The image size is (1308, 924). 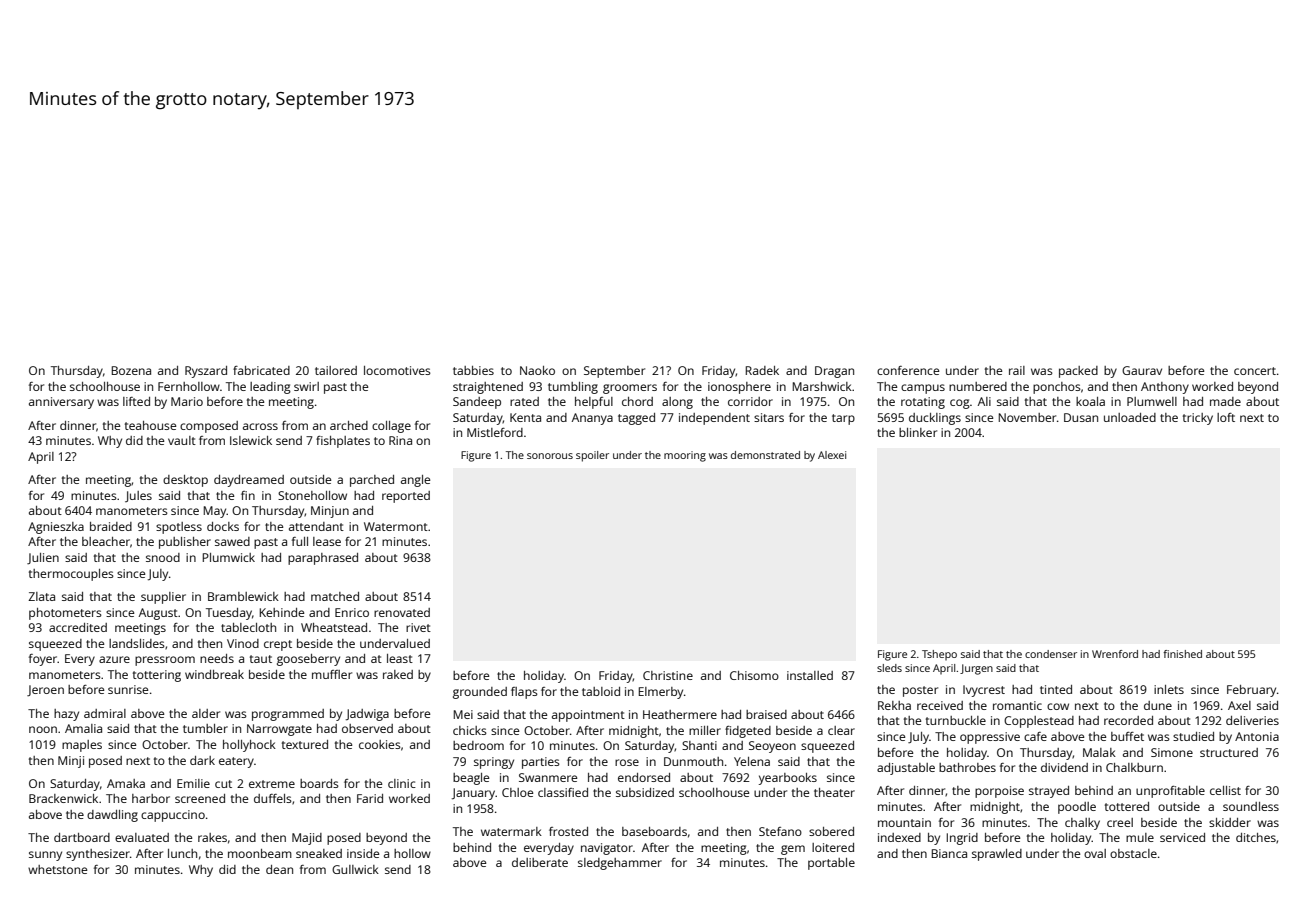 What do you see at coordinates (620, 864) in the screenshot?
I see `sledgehammer` at bounding box center [620, 864].
